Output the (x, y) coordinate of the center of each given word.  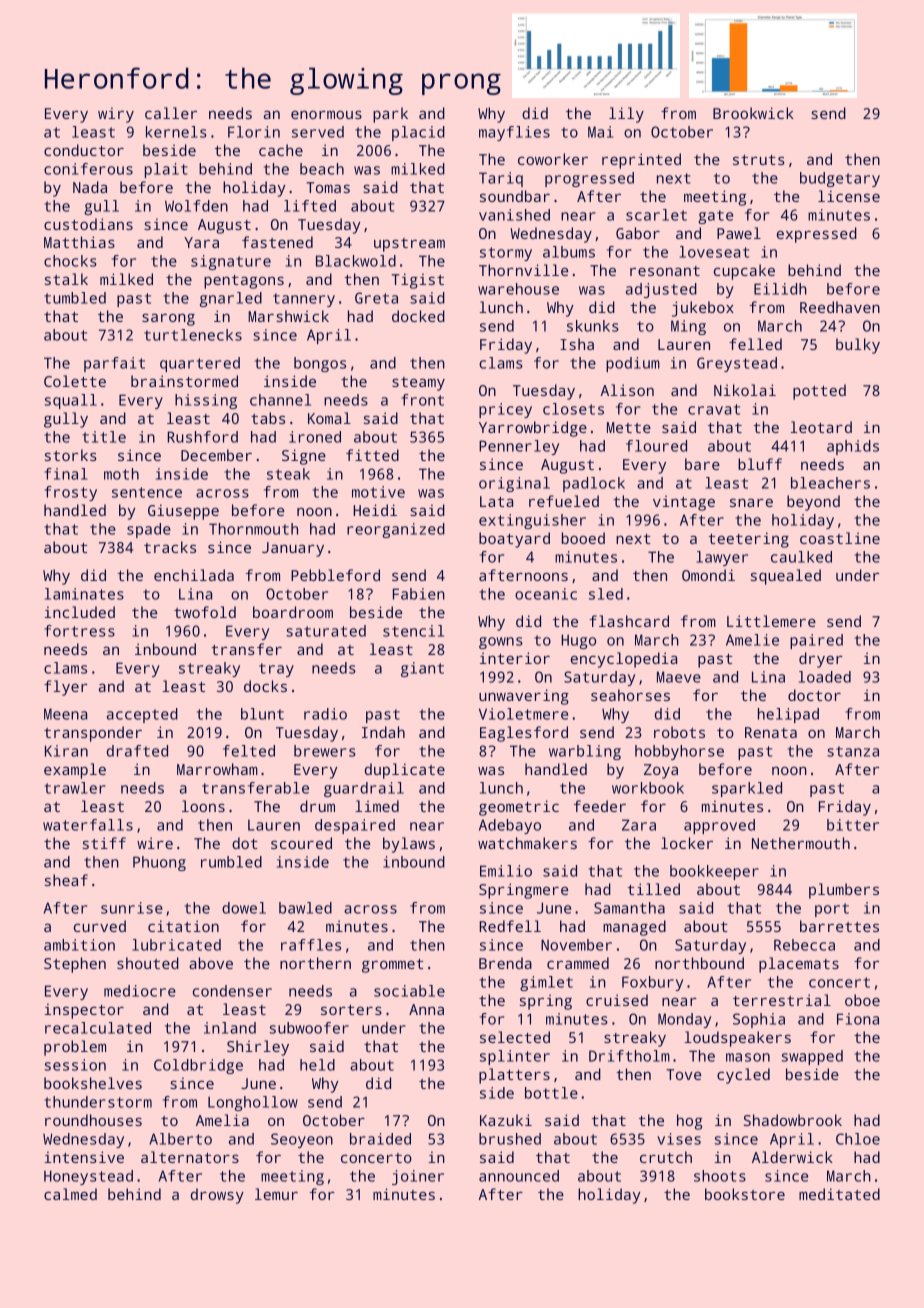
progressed (589, 179)
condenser (232, 991)
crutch (666, 1157)
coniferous (88, 169)
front (422, 400)
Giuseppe (183, 512)
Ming (688, 327)
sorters (351, 1010)
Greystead (737, 364)
